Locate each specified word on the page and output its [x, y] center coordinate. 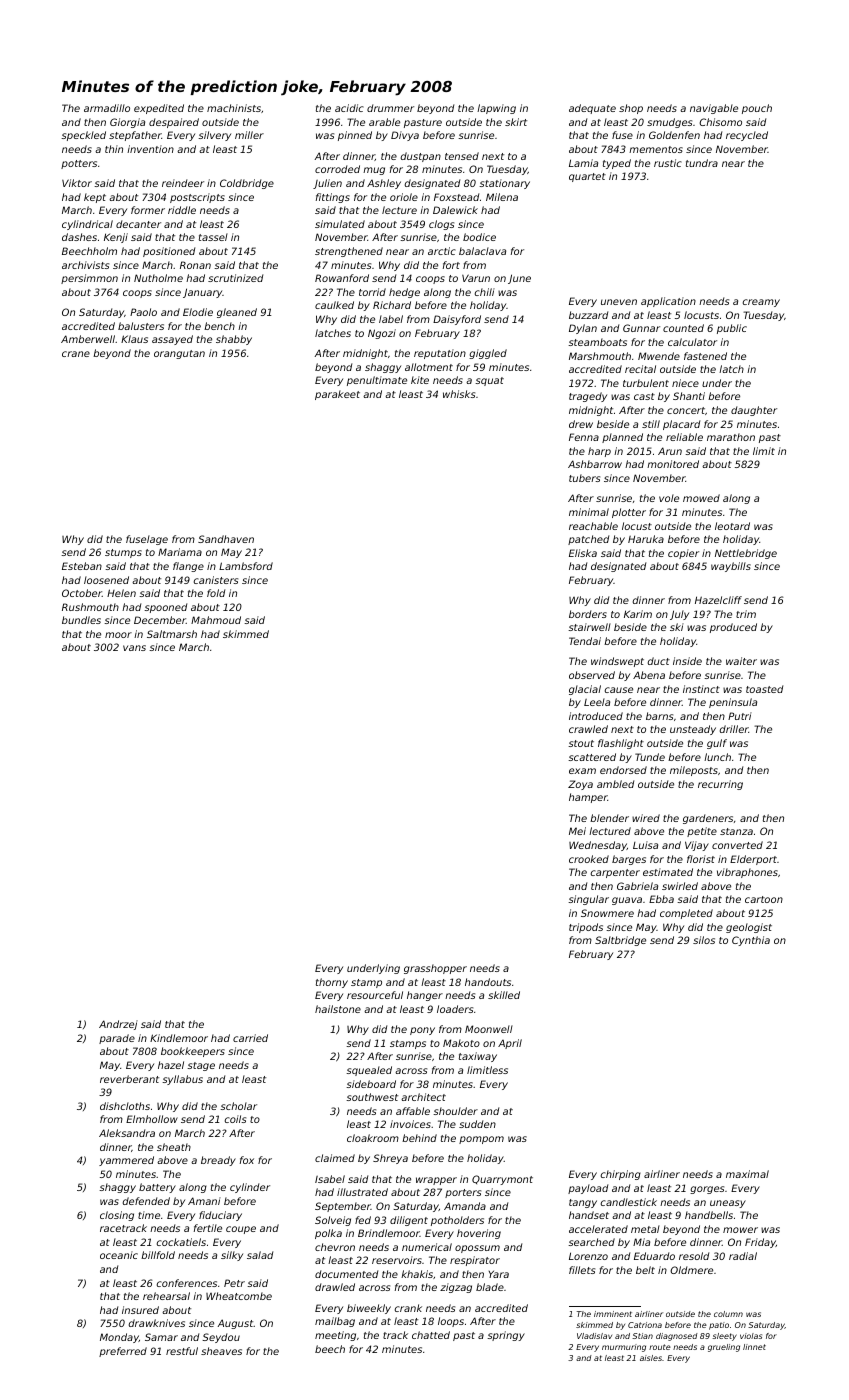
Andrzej [118, 1025]
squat [489, 381]
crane [76, 354]
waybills [731, 567]
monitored [673, 464]
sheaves [221, 1351]
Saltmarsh [172, 634]
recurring [720, 785]
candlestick [629, 1202]
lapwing [496, 109]
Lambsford [246, 566]
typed [617, 164]
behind [419, 1138]
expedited [159, 109]
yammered [126, 1161]
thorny [332, 983]
